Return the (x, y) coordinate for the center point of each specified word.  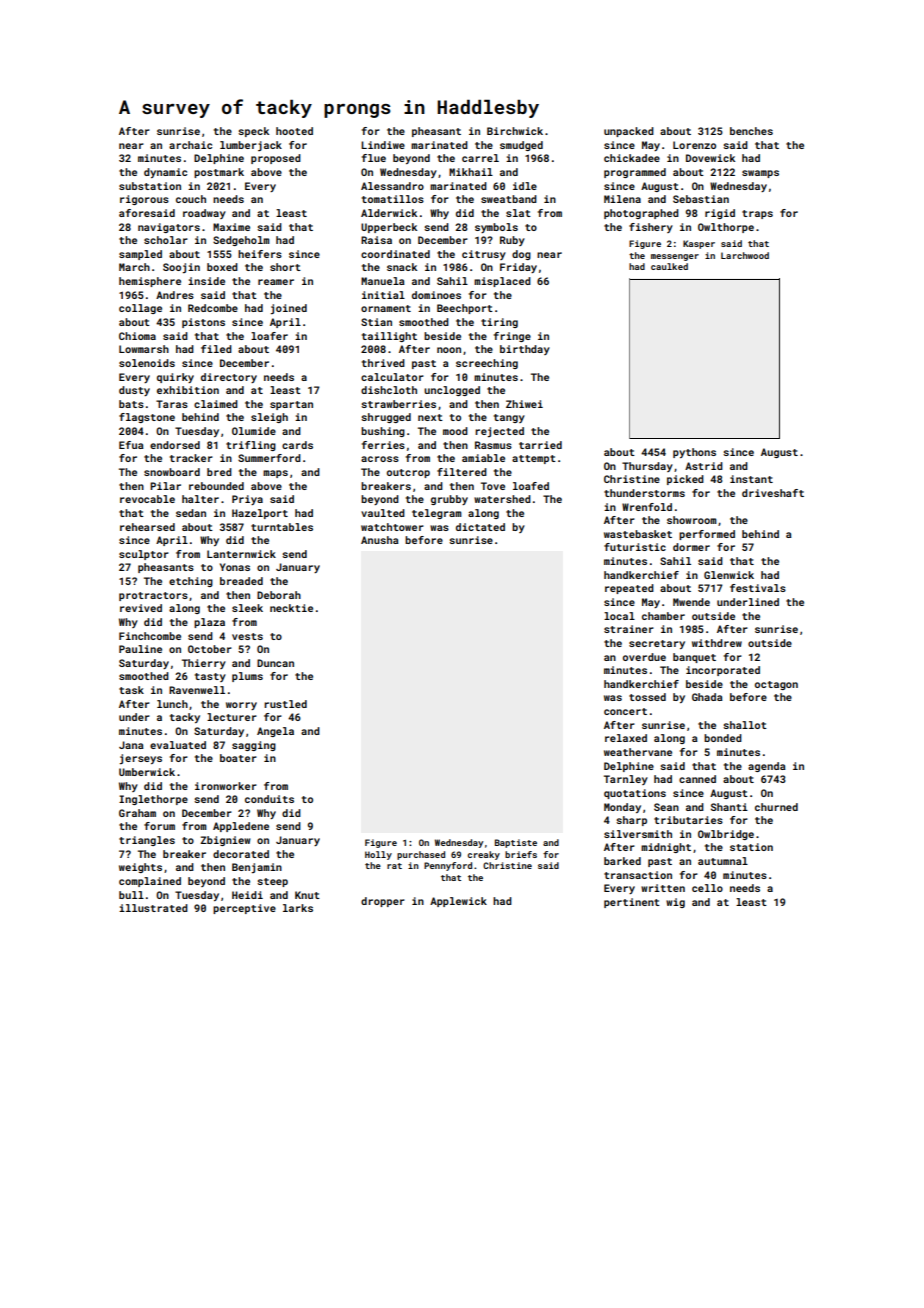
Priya (247, 500)
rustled (285, 704)
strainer (629, 629)
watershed (502, 499)
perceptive (244, 909)
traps (757, 214)
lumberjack (251, 146)
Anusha (380, 540)
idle (525, 186)
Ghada (707, 697)
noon (449, 350)
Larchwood (745, 255)
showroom (692, 520)
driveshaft (773, 493)
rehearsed (147, 527)
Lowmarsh (144, 349)
